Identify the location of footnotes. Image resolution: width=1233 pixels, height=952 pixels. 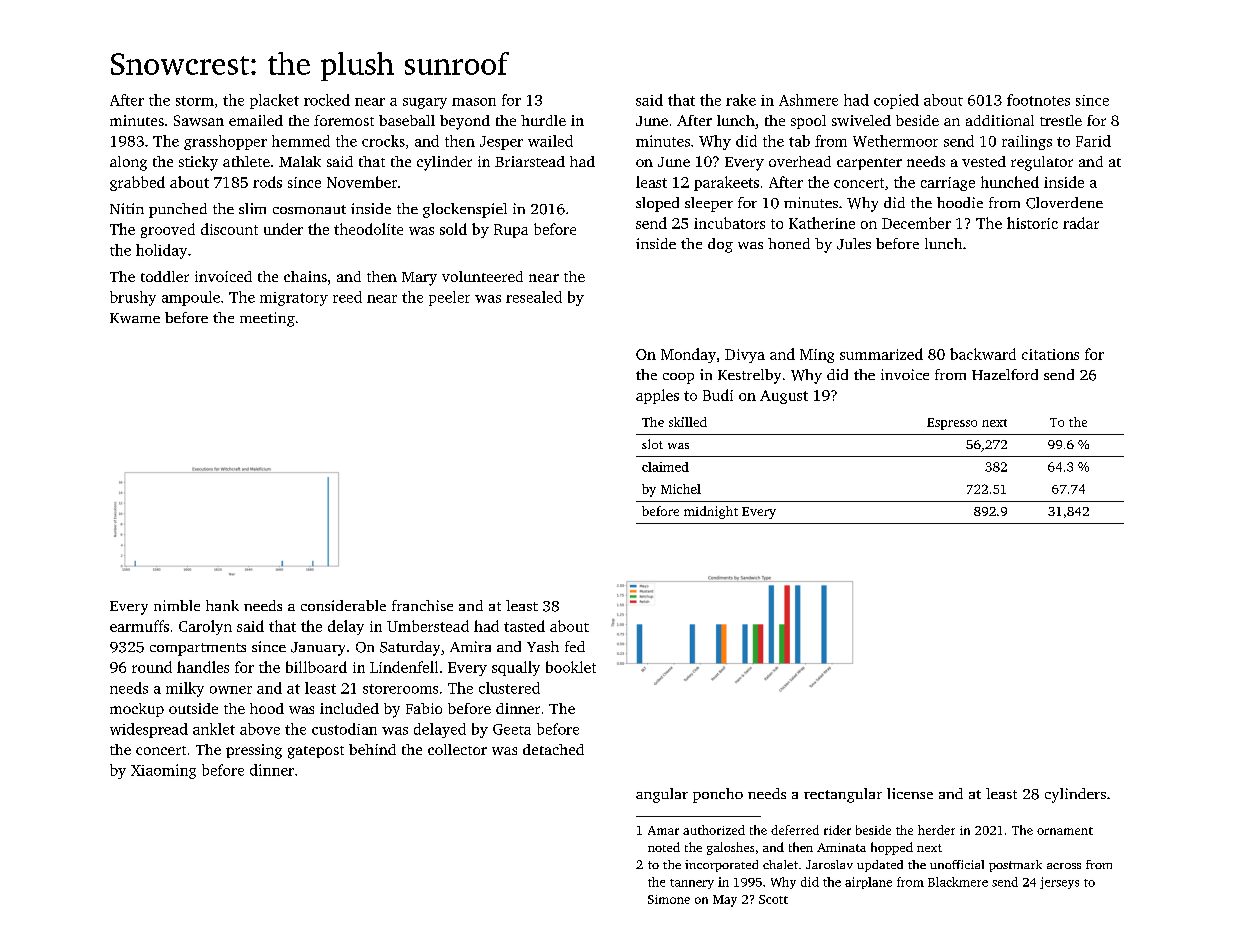
(1038, 100).
